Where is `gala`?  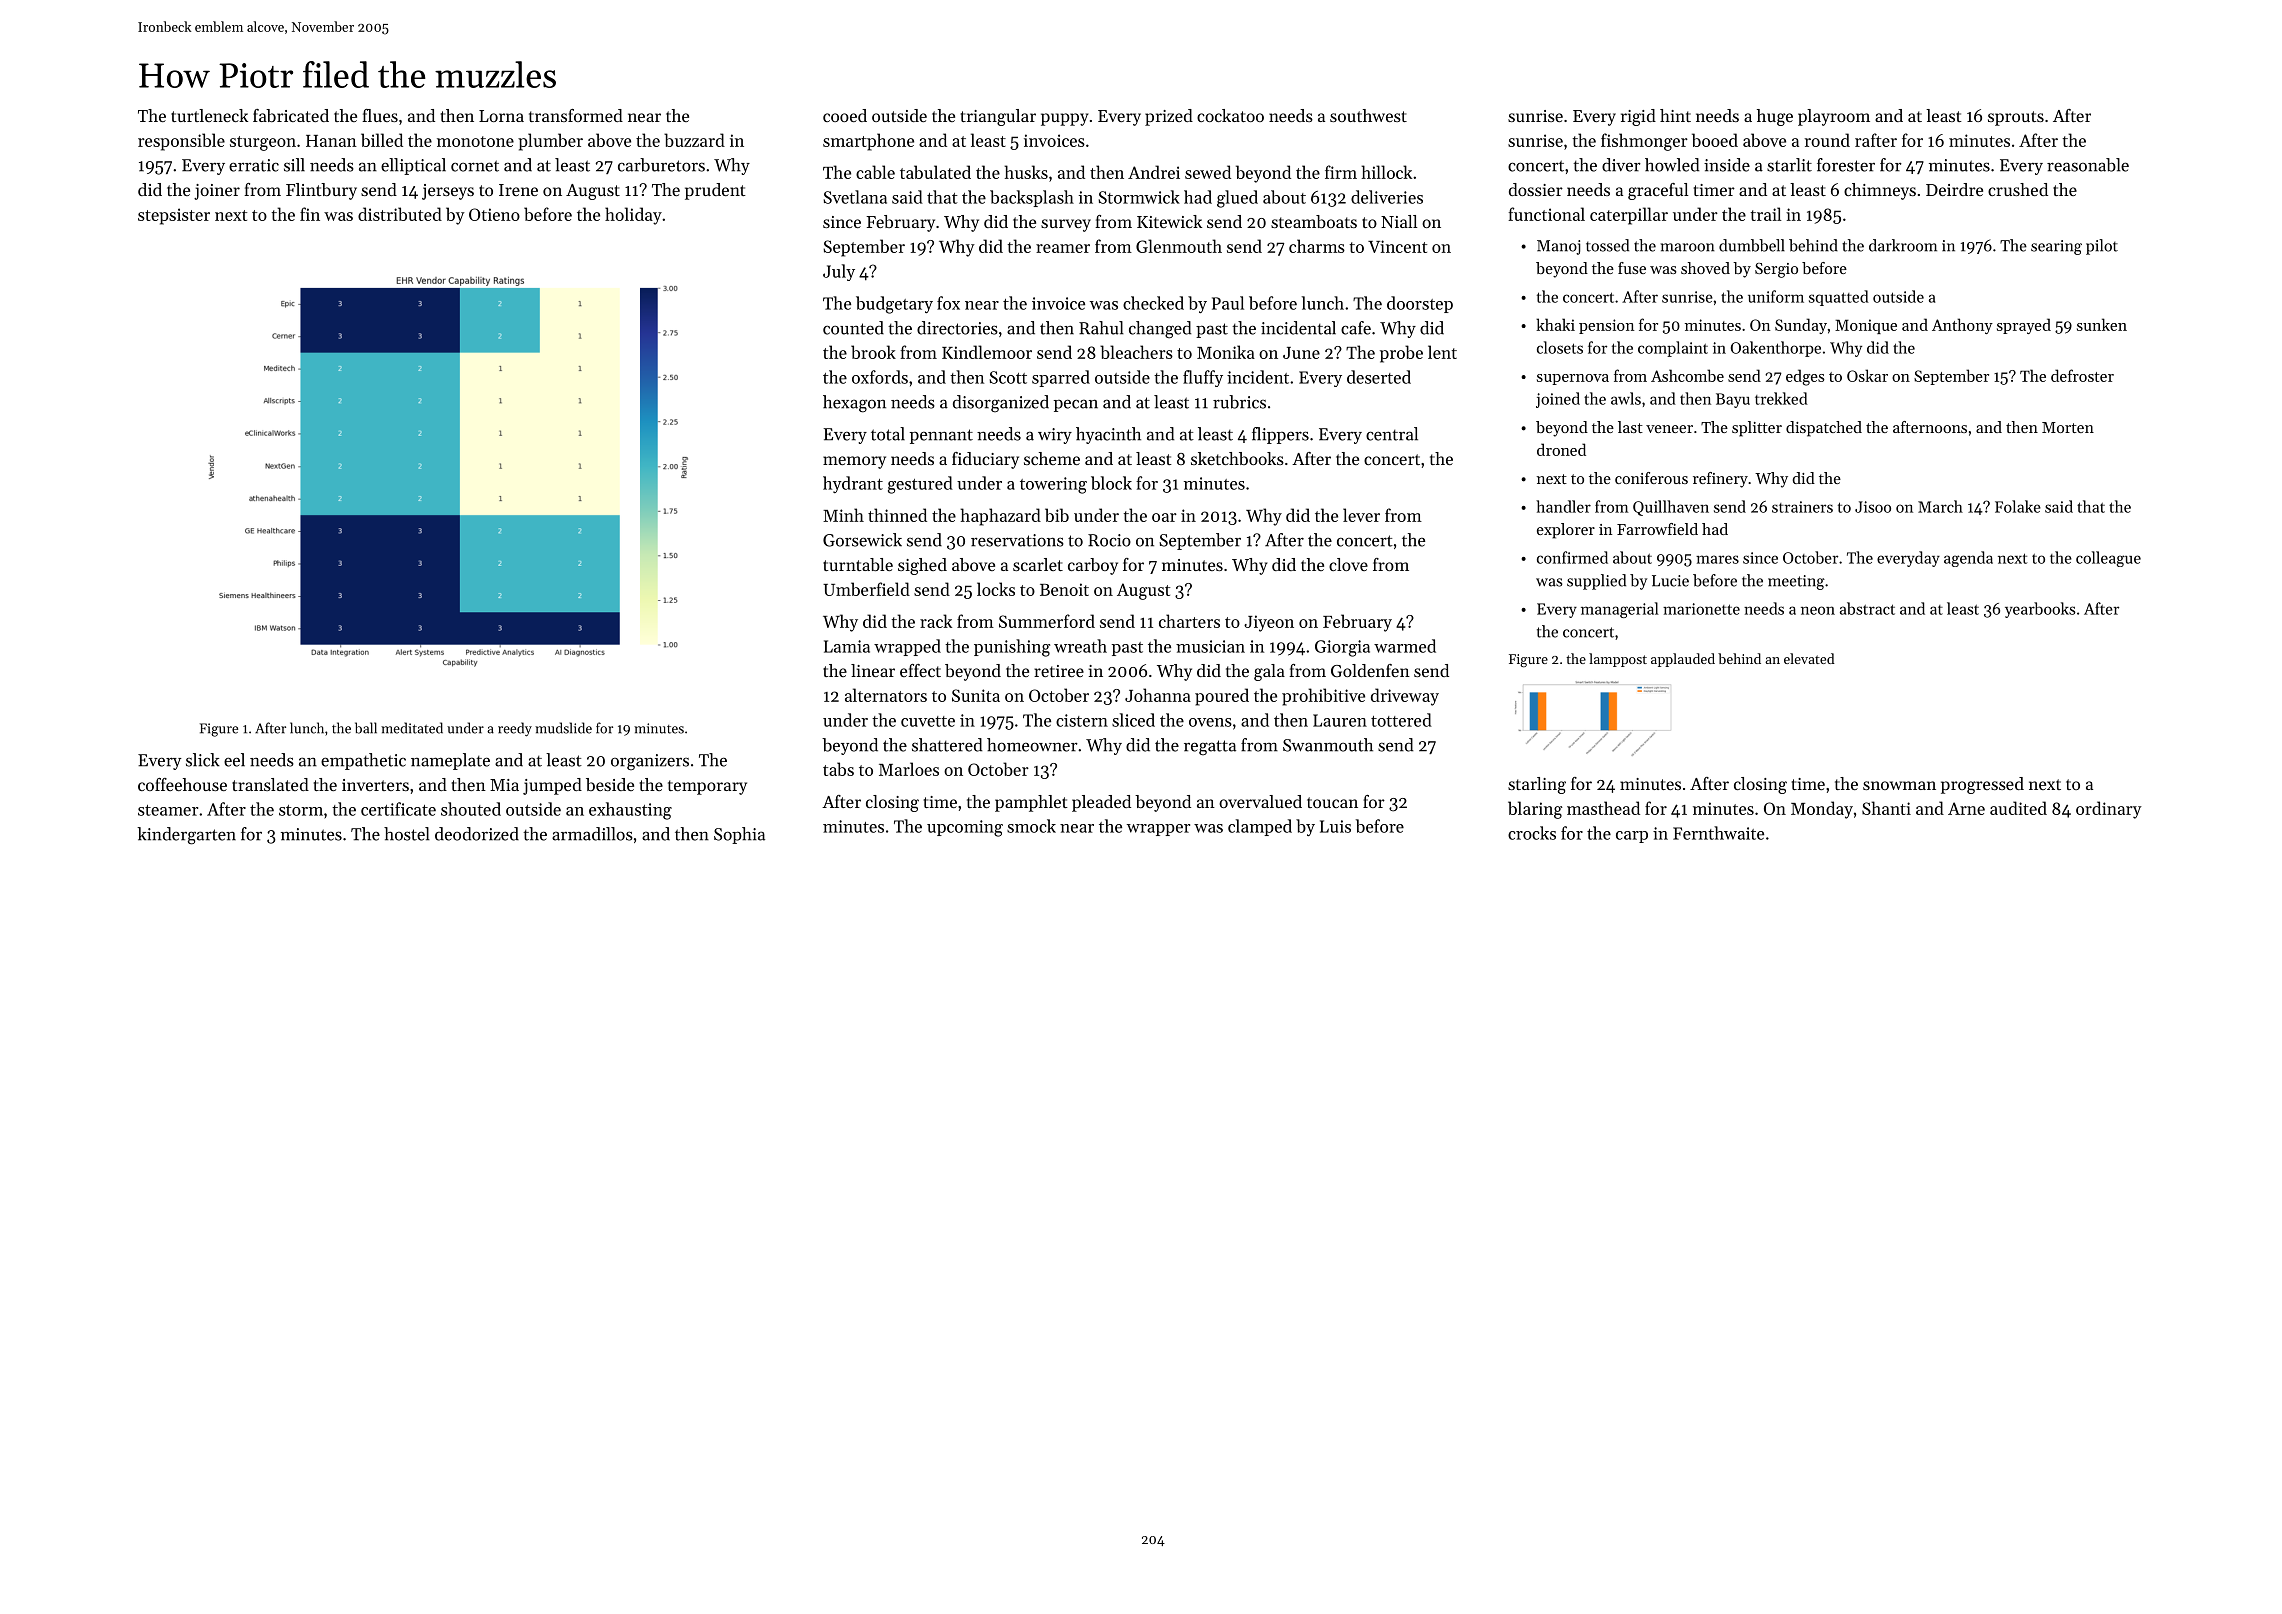 gala is located at coordinates (1269, 672).
